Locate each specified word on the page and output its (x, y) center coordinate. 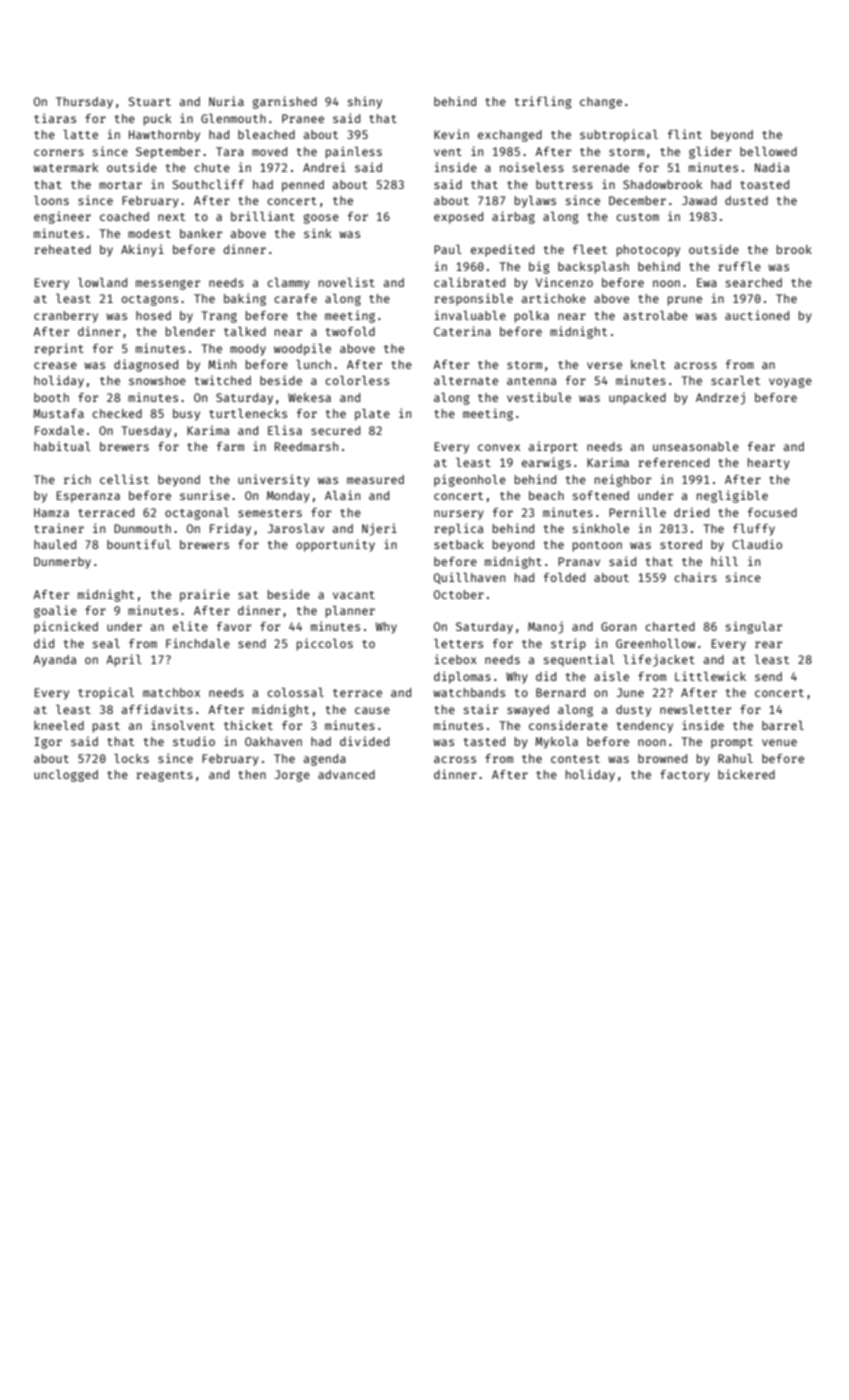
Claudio (757, 544)
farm (230, 446)
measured (375, 479)
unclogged (66, 776)
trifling (543, 102)
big (539, 267)
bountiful (139, 544)
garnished (285, 102)
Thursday (84, 103)
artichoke (554, 298)
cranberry (66, 317)
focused (772, 512)
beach (546, 495)
